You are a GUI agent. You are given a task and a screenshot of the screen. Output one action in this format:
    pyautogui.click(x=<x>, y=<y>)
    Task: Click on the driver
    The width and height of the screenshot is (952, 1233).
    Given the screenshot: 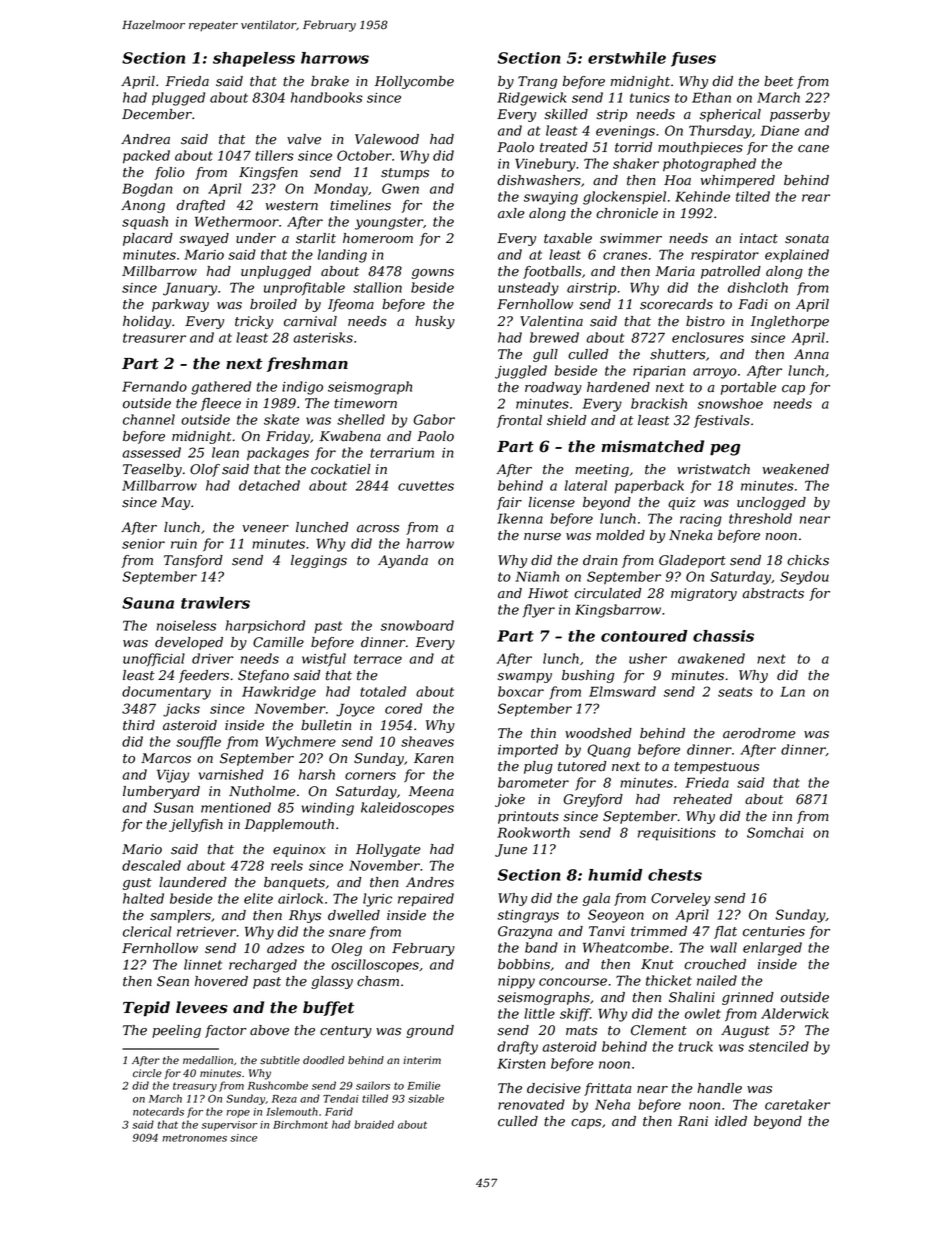 What is the action you would take?
    pyautogui.click(x=212, y=658)
